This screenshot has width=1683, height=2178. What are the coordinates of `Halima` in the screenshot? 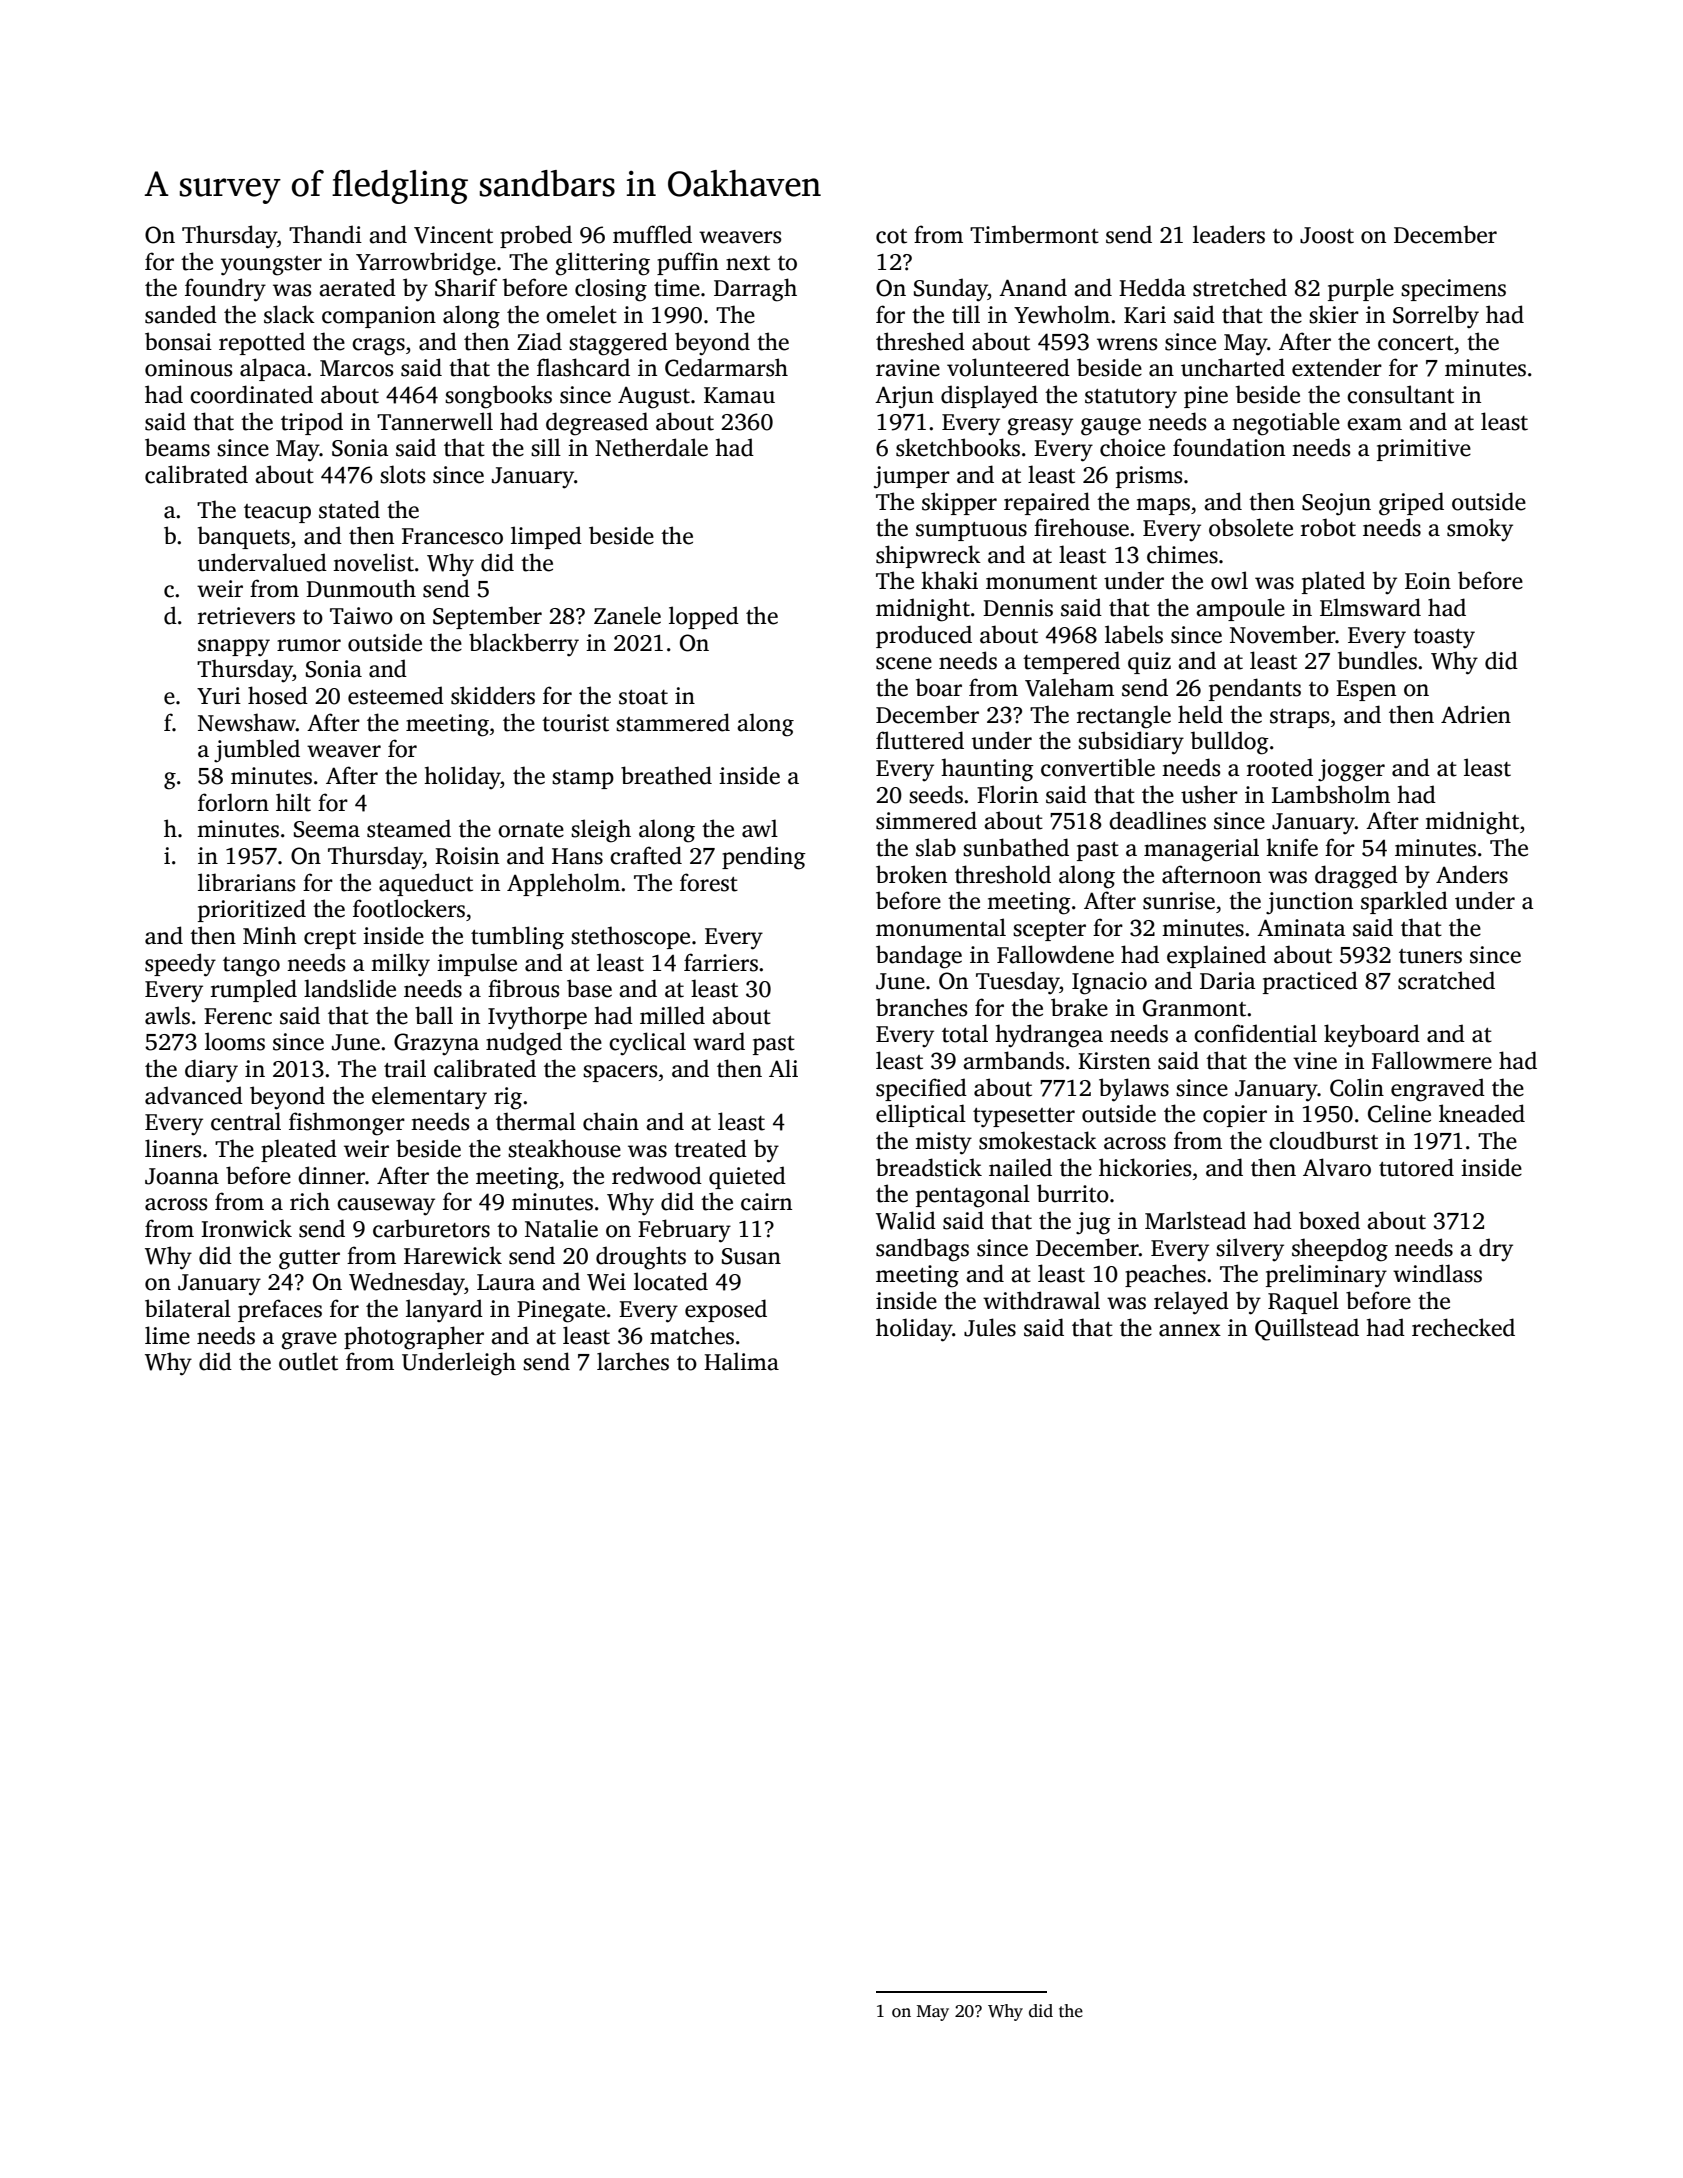 It's located at (741, 1361).
